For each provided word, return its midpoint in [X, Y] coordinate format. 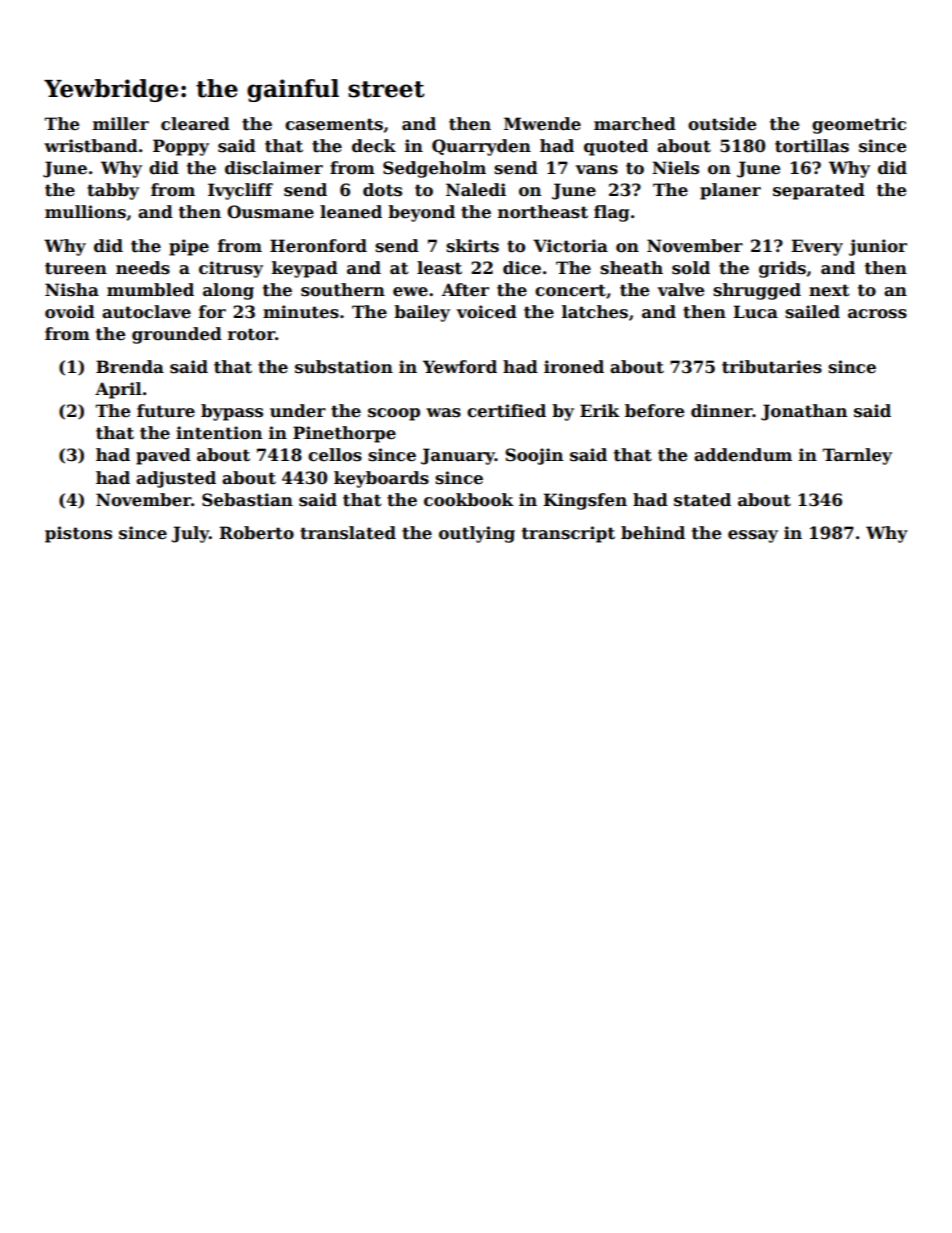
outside [722, 124]
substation [344, 367]
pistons [78, 534]
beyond [421, 213]
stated [702, 500]
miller [121, 124]
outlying [477, 534]
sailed [812, 312]
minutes [301, 312]
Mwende [542, 124]
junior [878, 247]
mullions [85, 212]
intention [219, 433]
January [458, 456]
